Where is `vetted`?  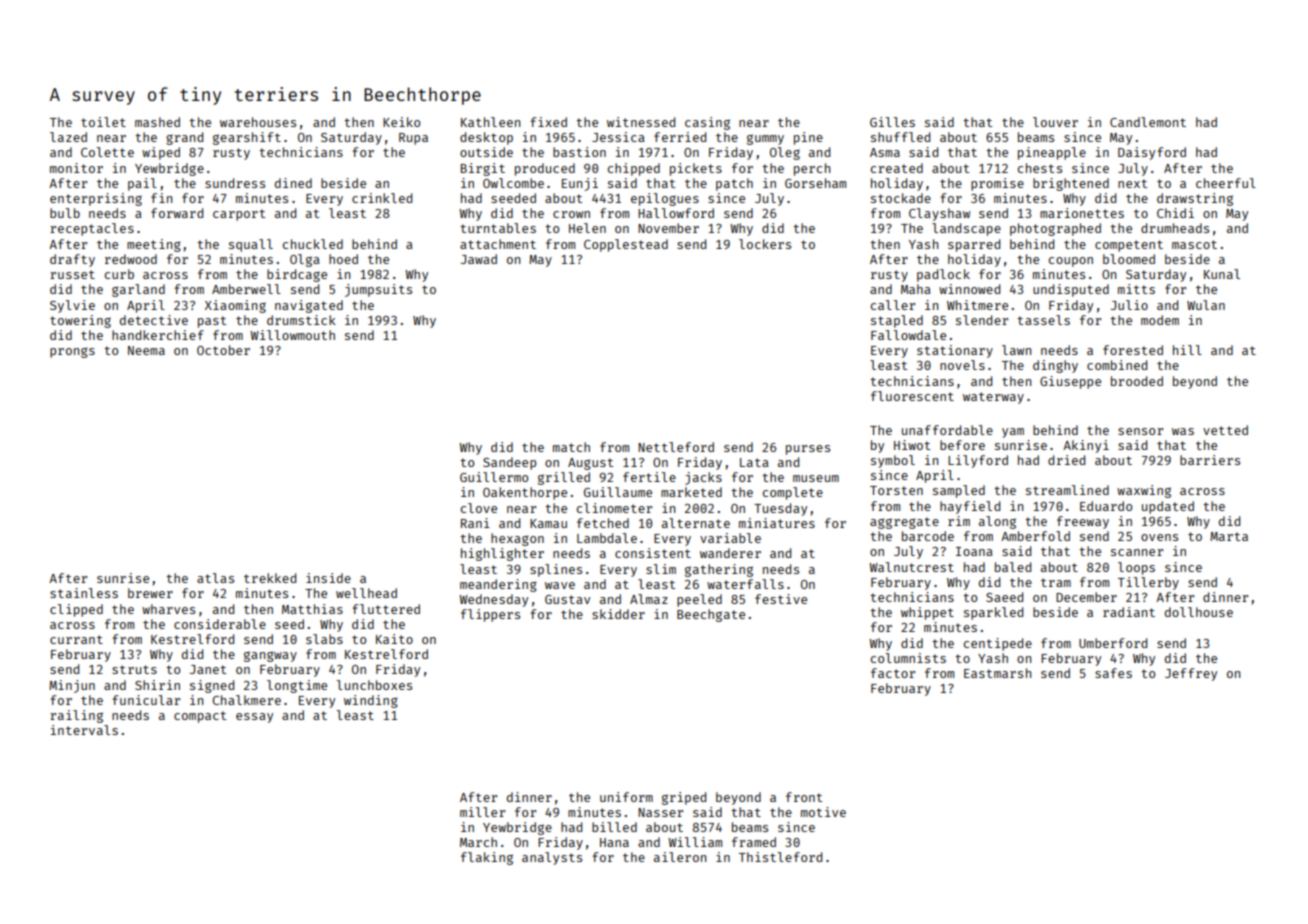
vetted is located at coordinates (1225, 430).
